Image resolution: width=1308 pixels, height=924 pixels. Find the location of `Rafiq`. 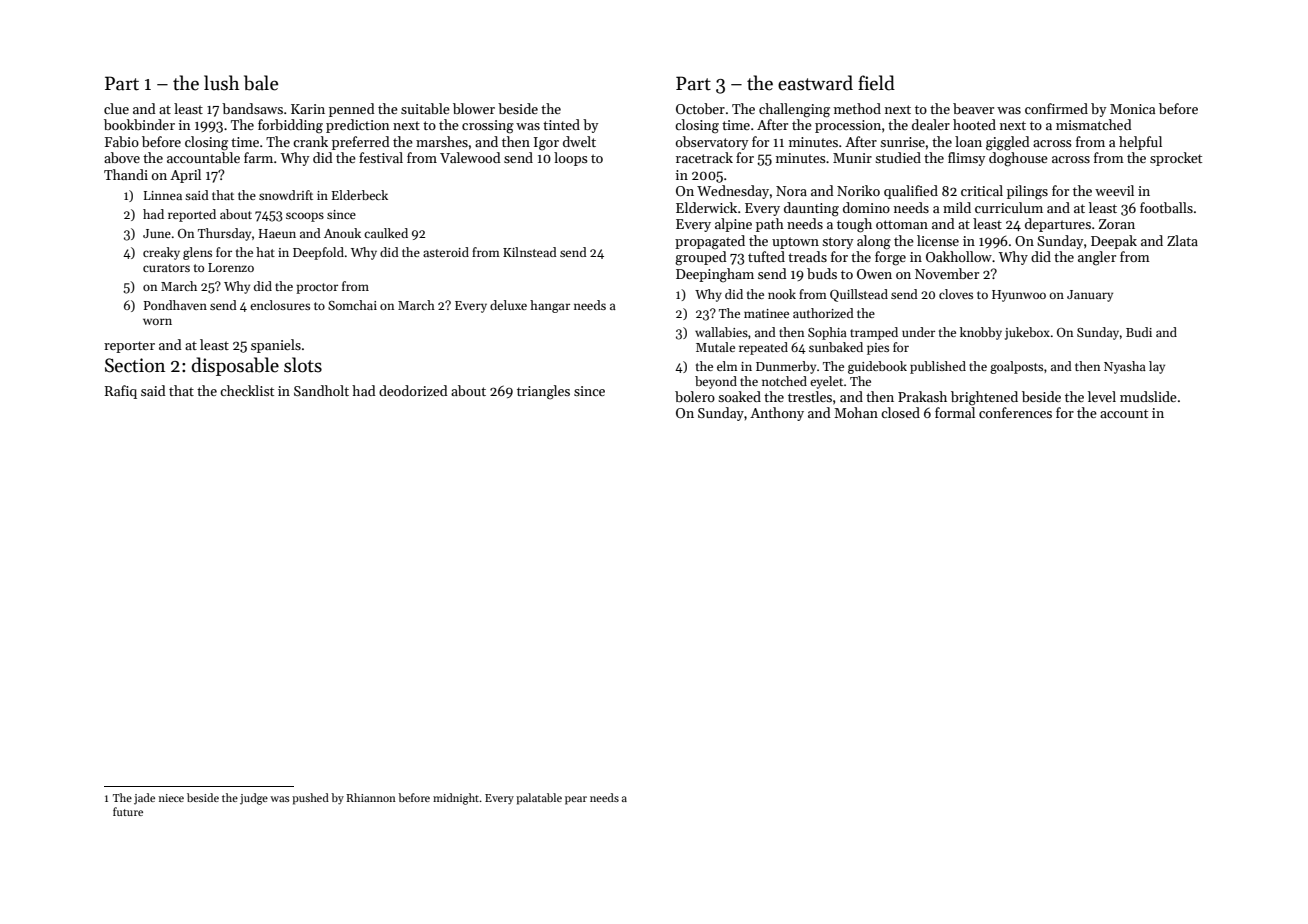

Rafiq is located at coordinates (121, 392).
